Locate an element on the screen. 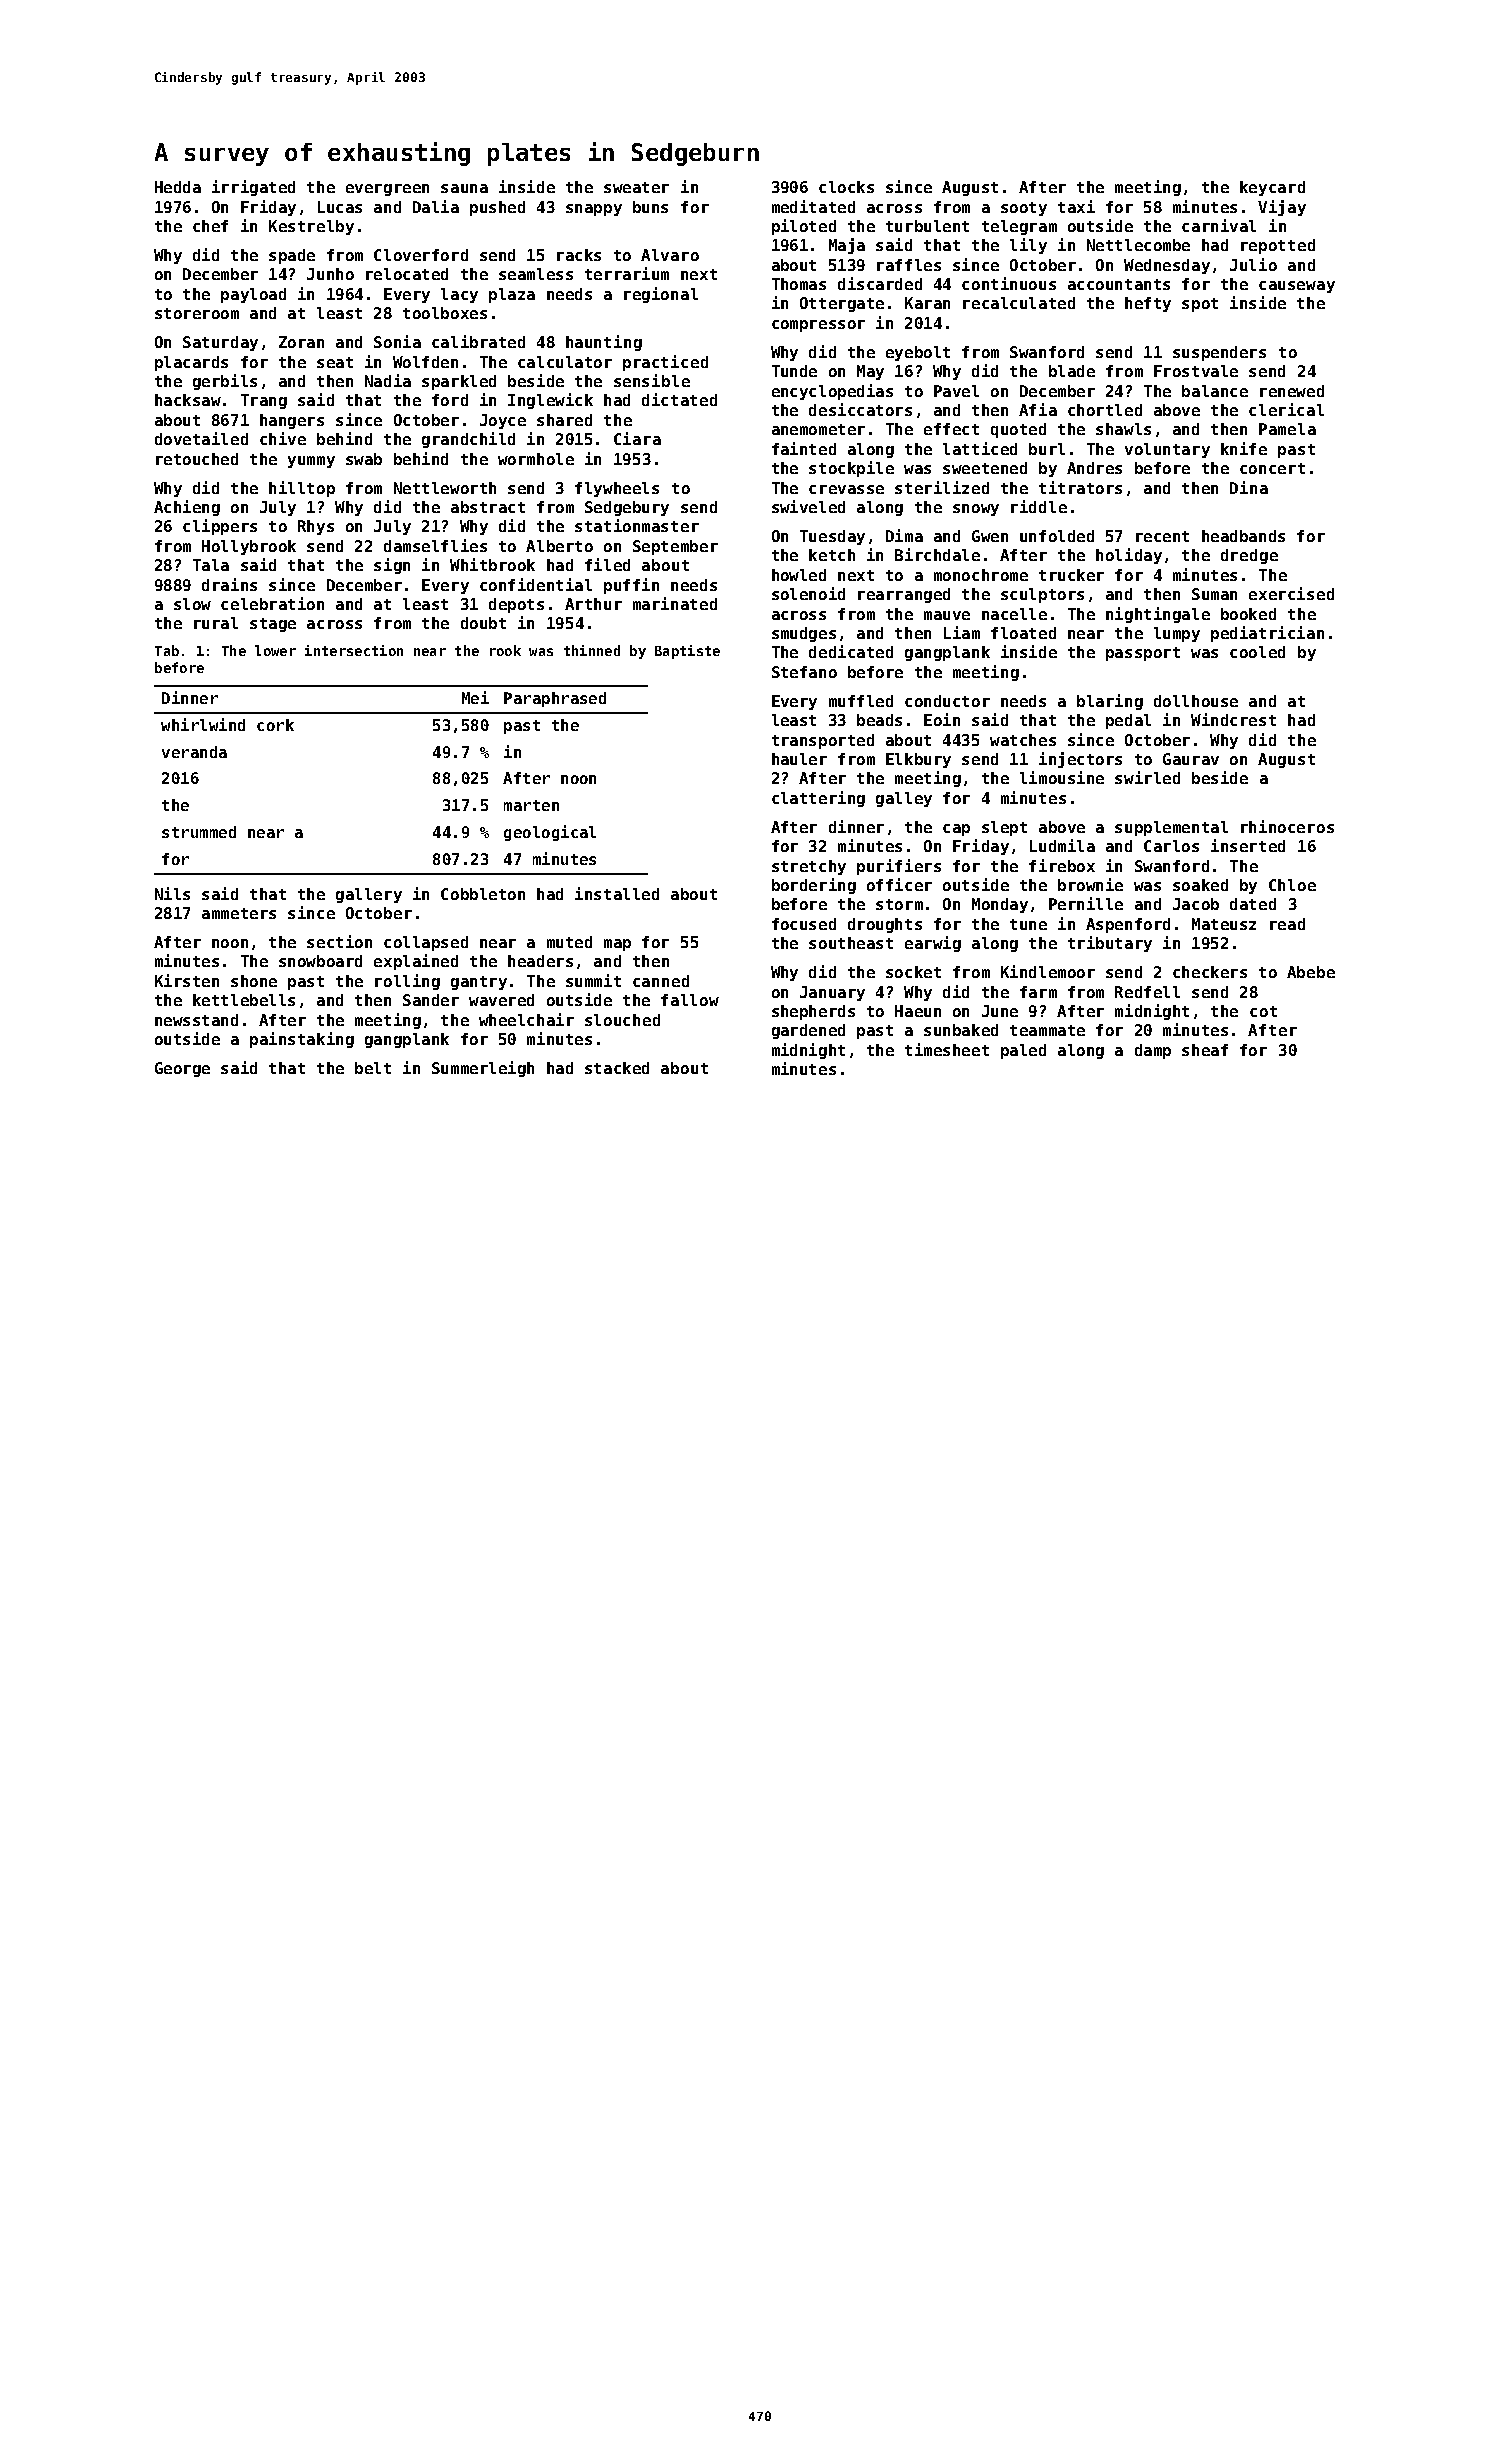 Image resolution: width=1496 pixels, height=2464 pixels. Vijay is located at coordinates (1282, 208).
